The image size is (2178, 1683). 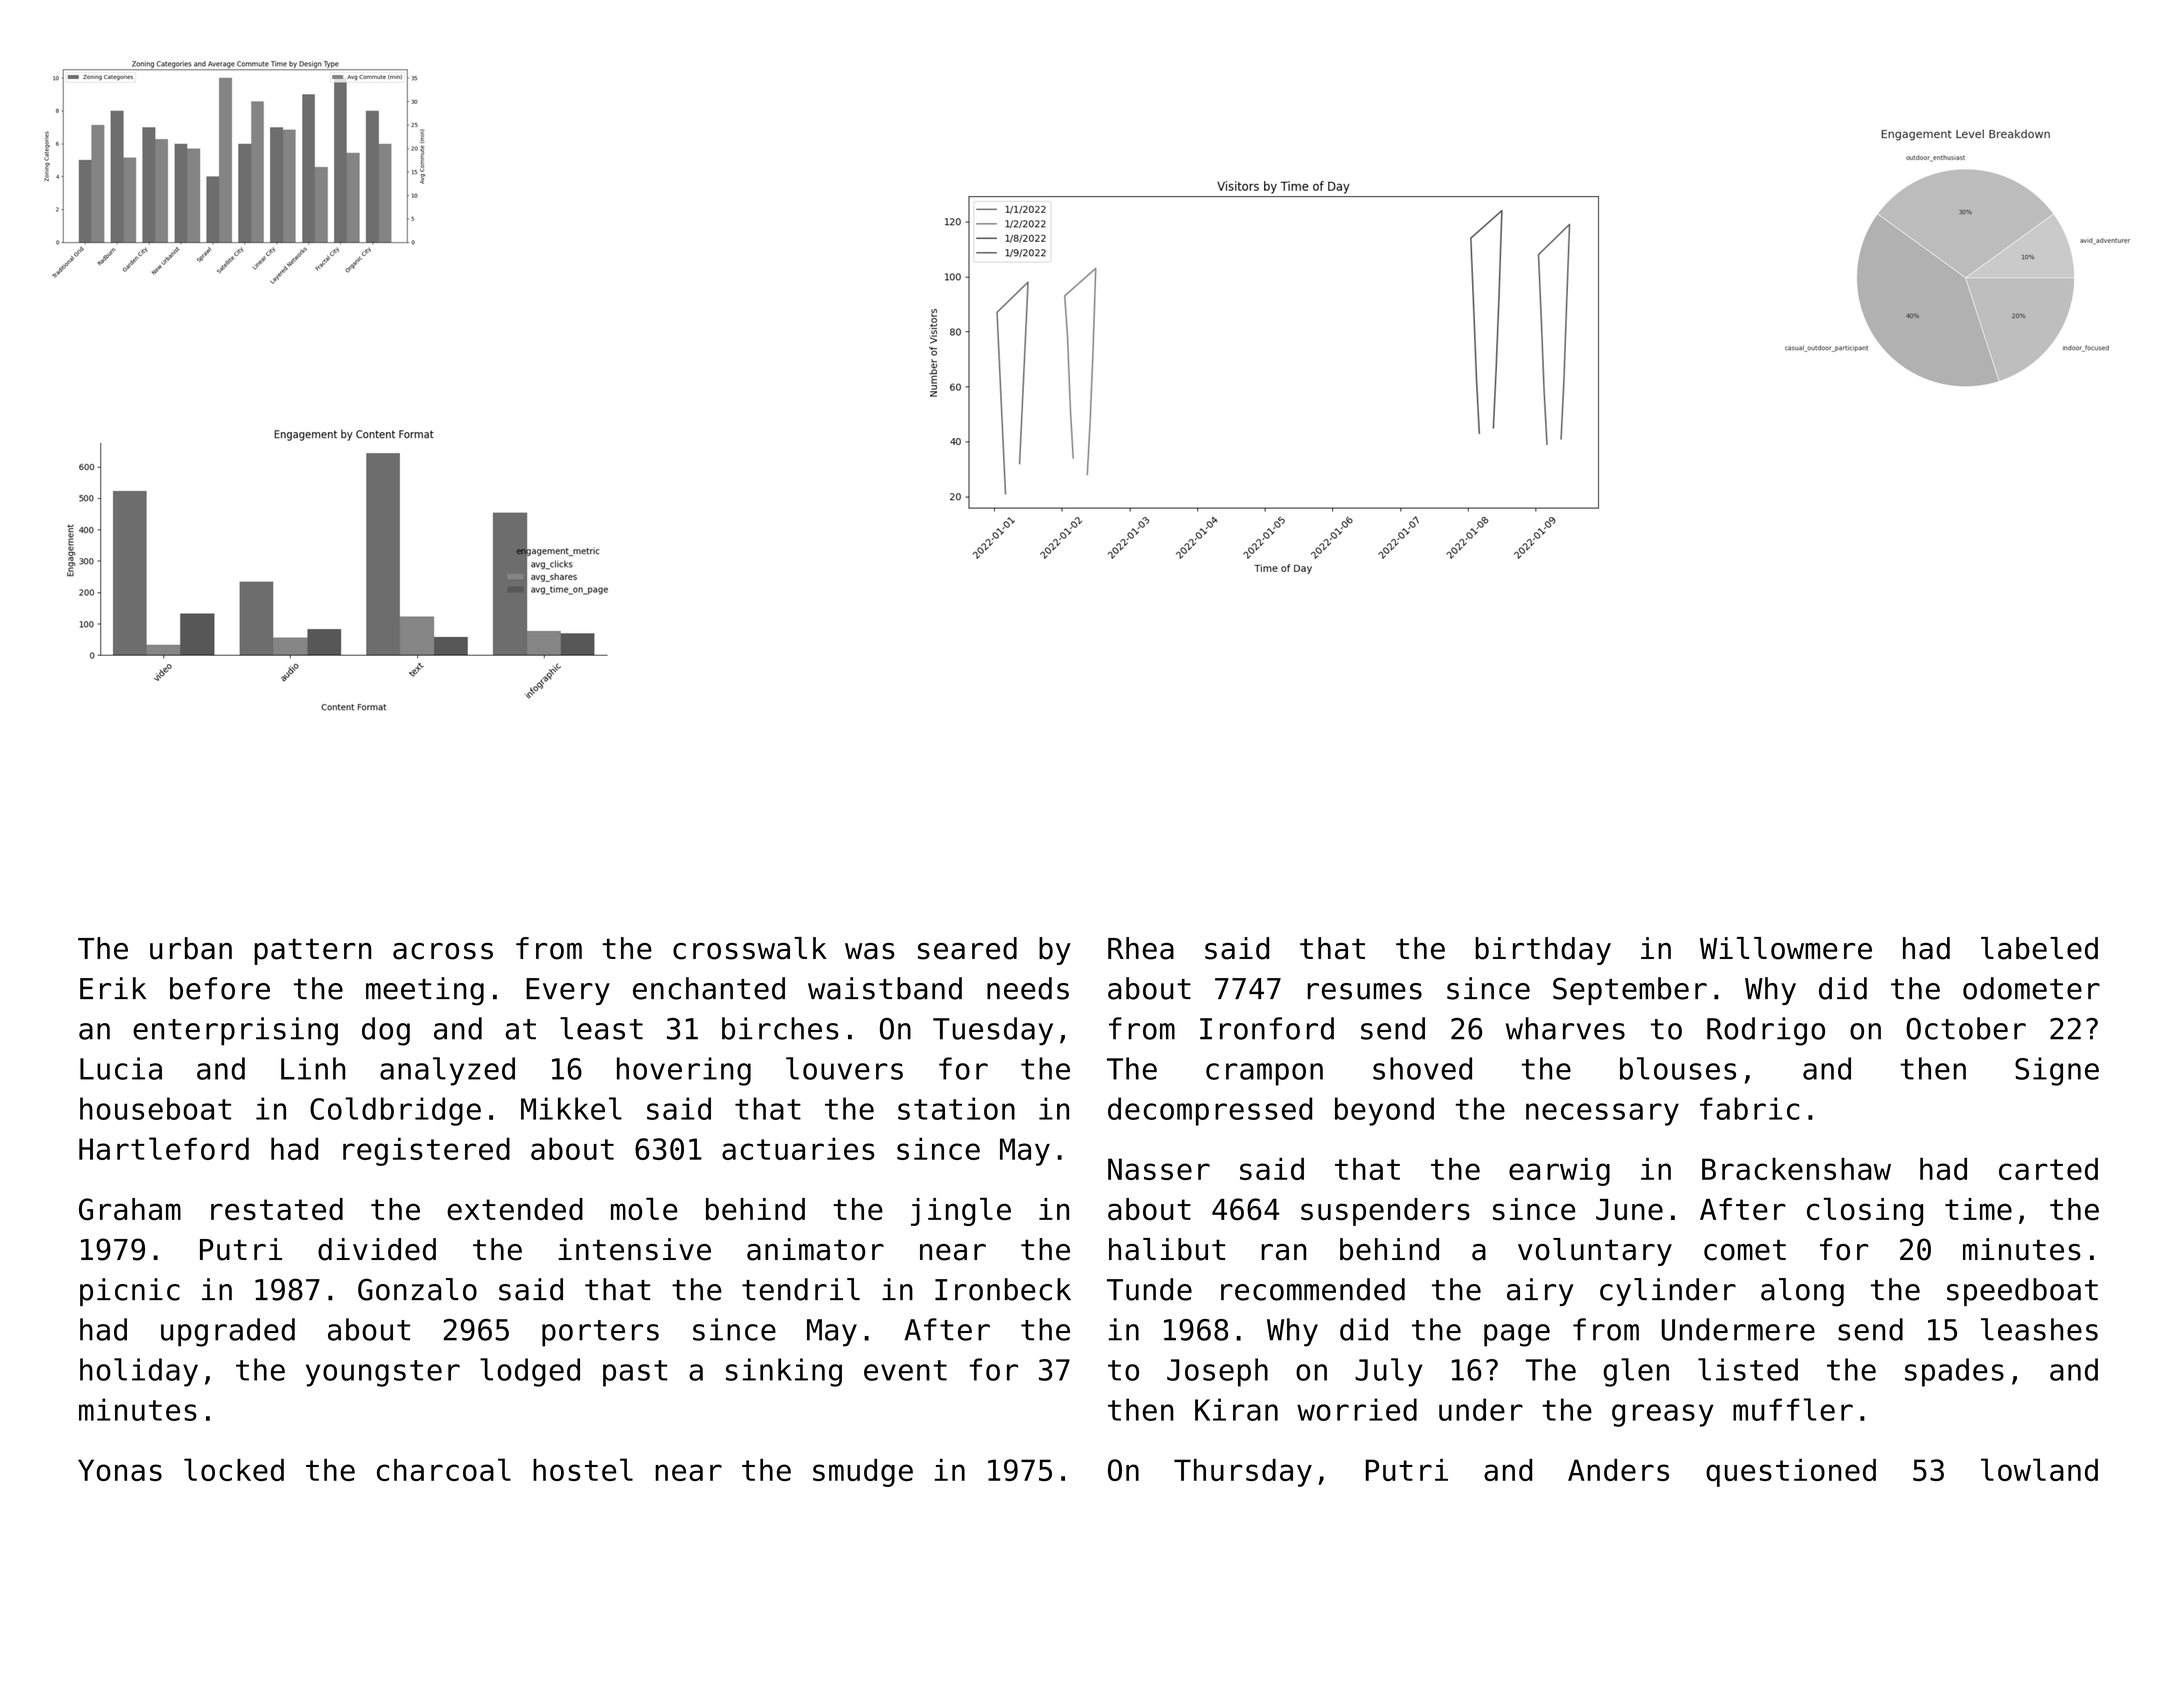 What do you see at coordinates (312, 951) in the image?
I see `pattern` at bounding box center [312, 951].
